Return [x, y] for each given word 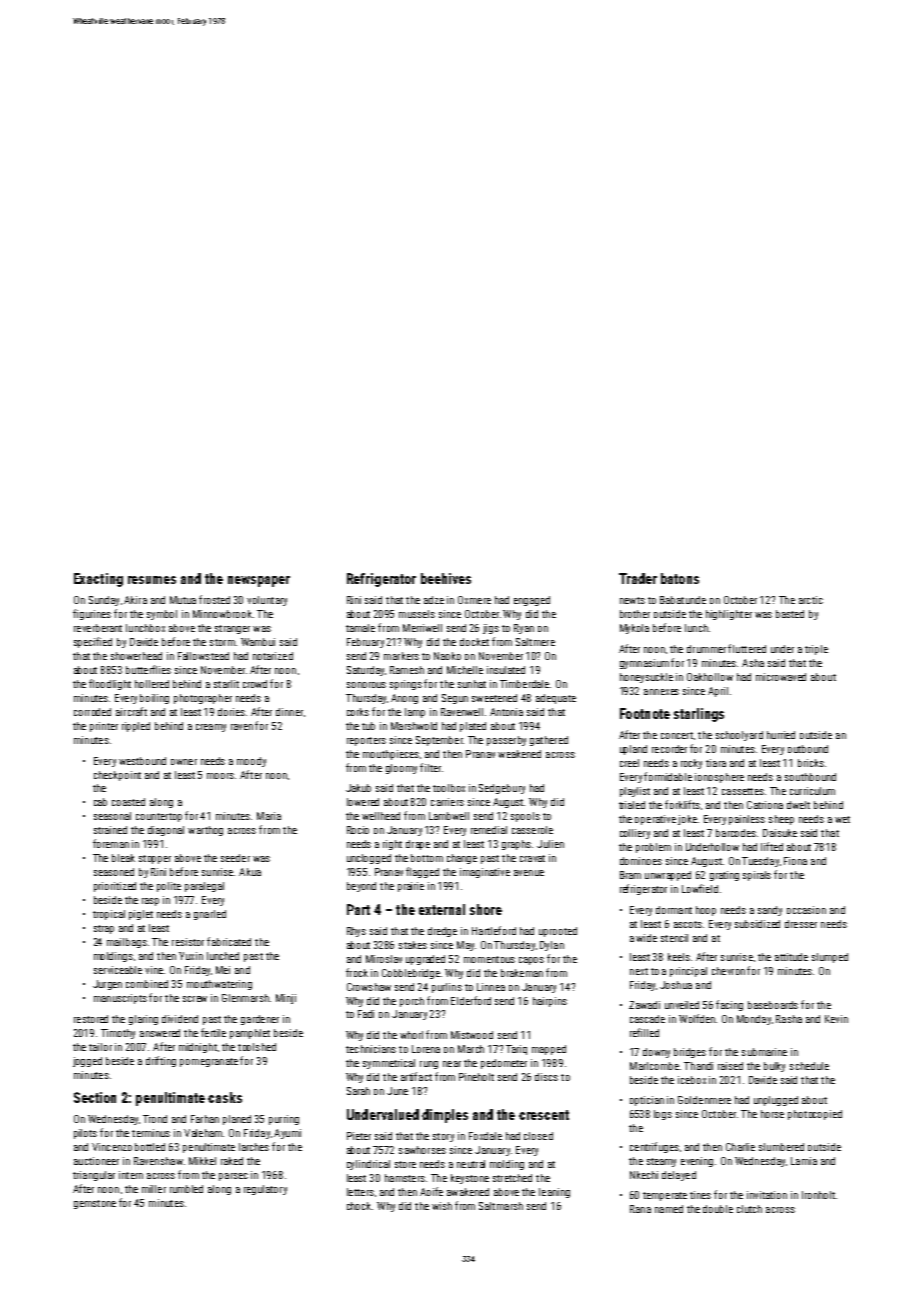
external [442, 909]
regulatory [265, 1190]
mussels [417, 614]
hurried [781, 735]
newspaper [259, 581]
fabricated [229, 941]
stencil [674, 938]
